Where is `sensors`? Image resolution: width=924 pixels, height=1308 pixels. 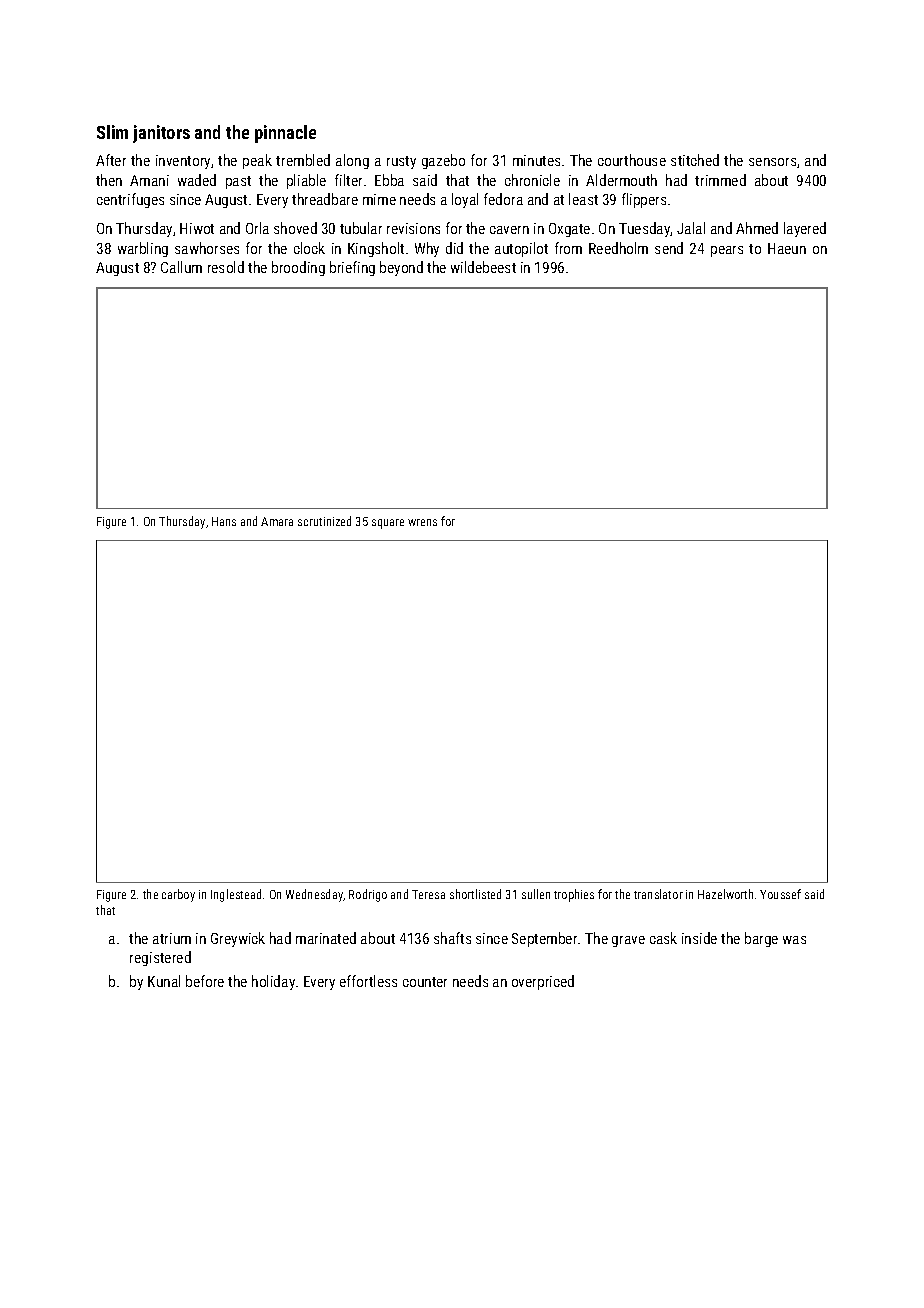 sensors is located at coordinates (772, 162).
